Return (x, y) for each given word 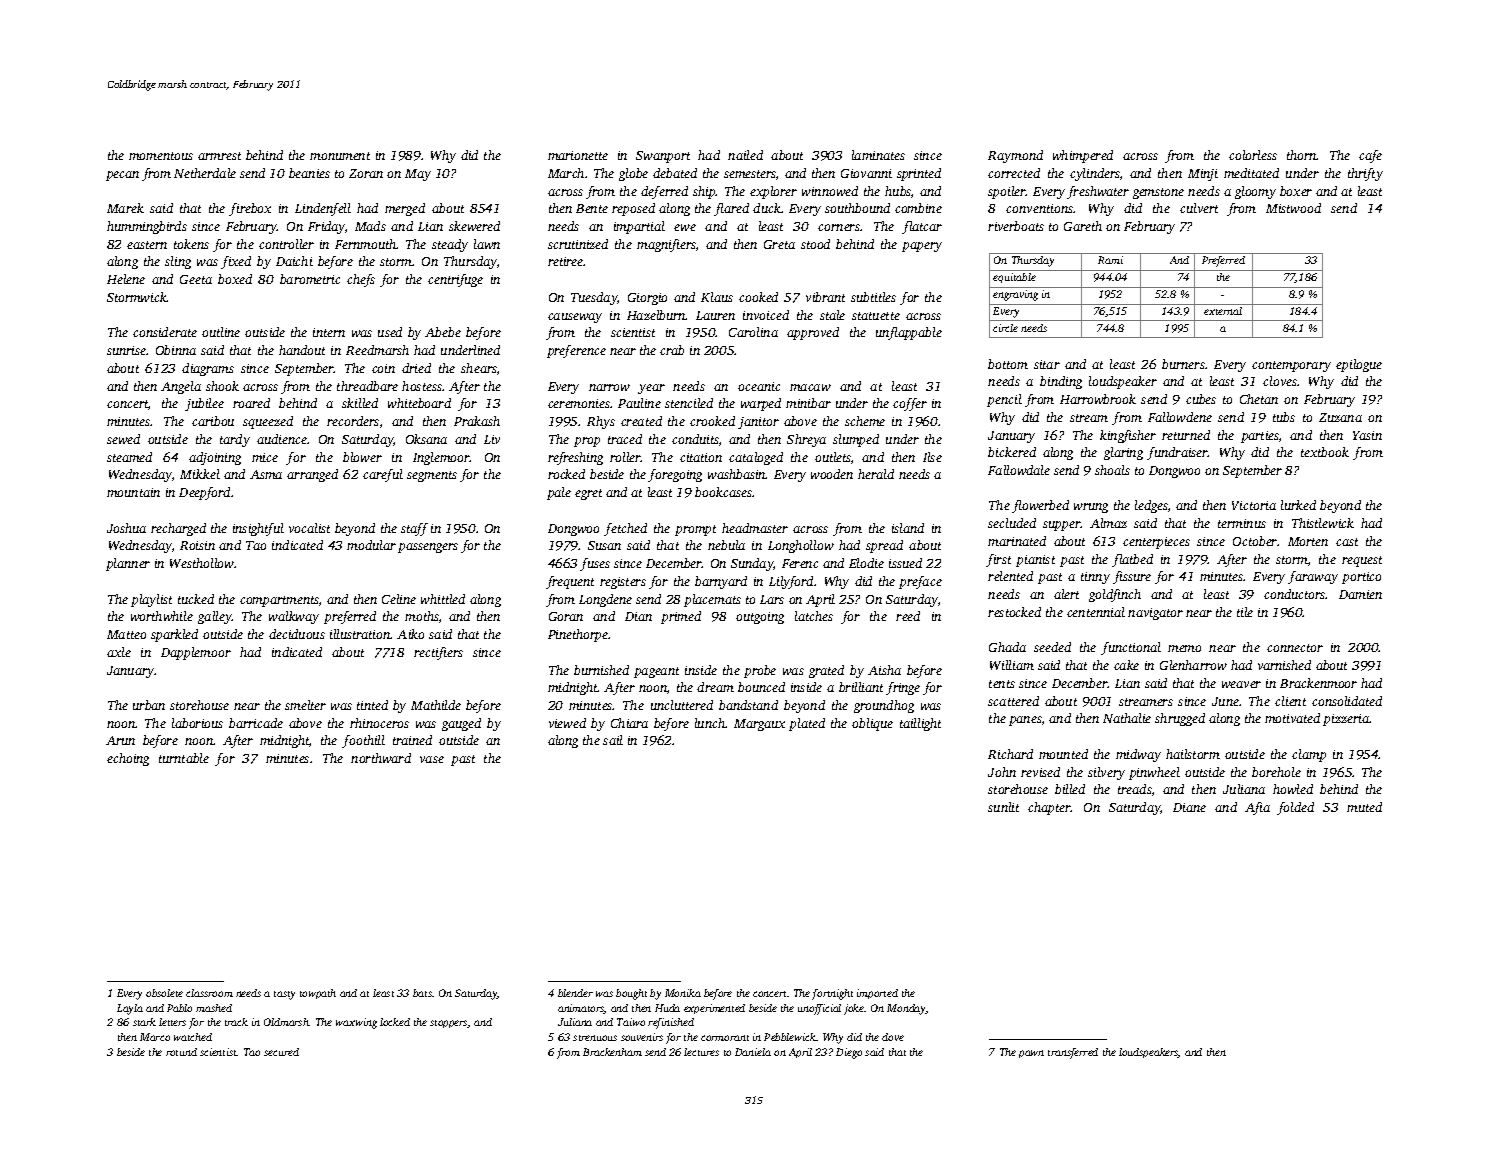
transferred (1073, 1053)
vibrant (825, 297)
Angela (181, 387)
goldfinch (1115, 595)
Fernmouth (366, 244)
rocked (566, 474)
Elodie (866, 563)
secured (281, 1052)
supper (1062, 526)
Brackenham (612, 1052)
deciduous (297, 634)
